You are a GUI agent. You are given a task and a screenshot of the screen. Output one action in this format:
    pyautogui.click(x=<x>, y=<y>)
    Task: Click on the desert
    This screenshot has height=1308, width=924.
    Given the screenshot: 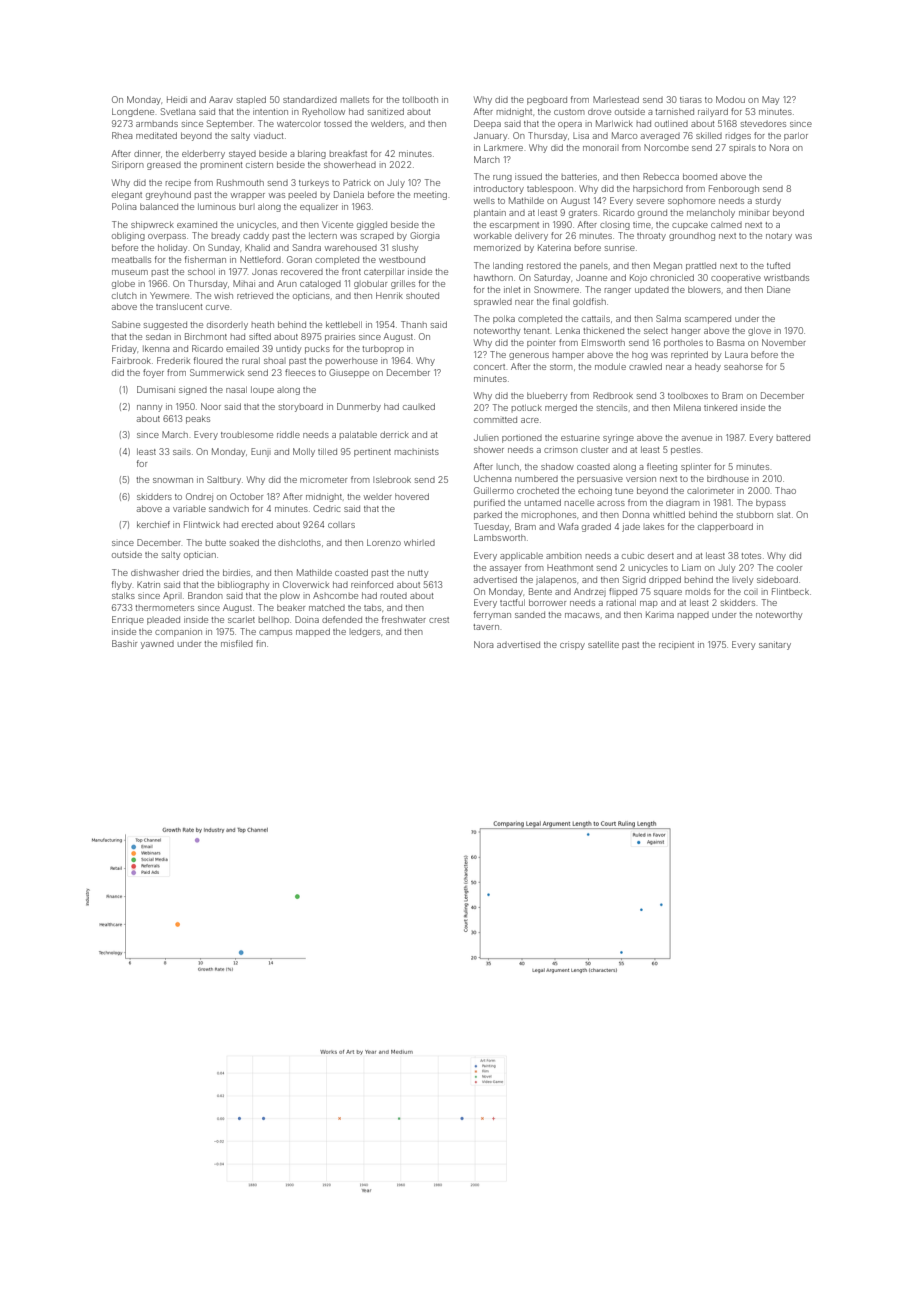 What is the action you would take?
    pyautogui.click(x=661, y=555)
